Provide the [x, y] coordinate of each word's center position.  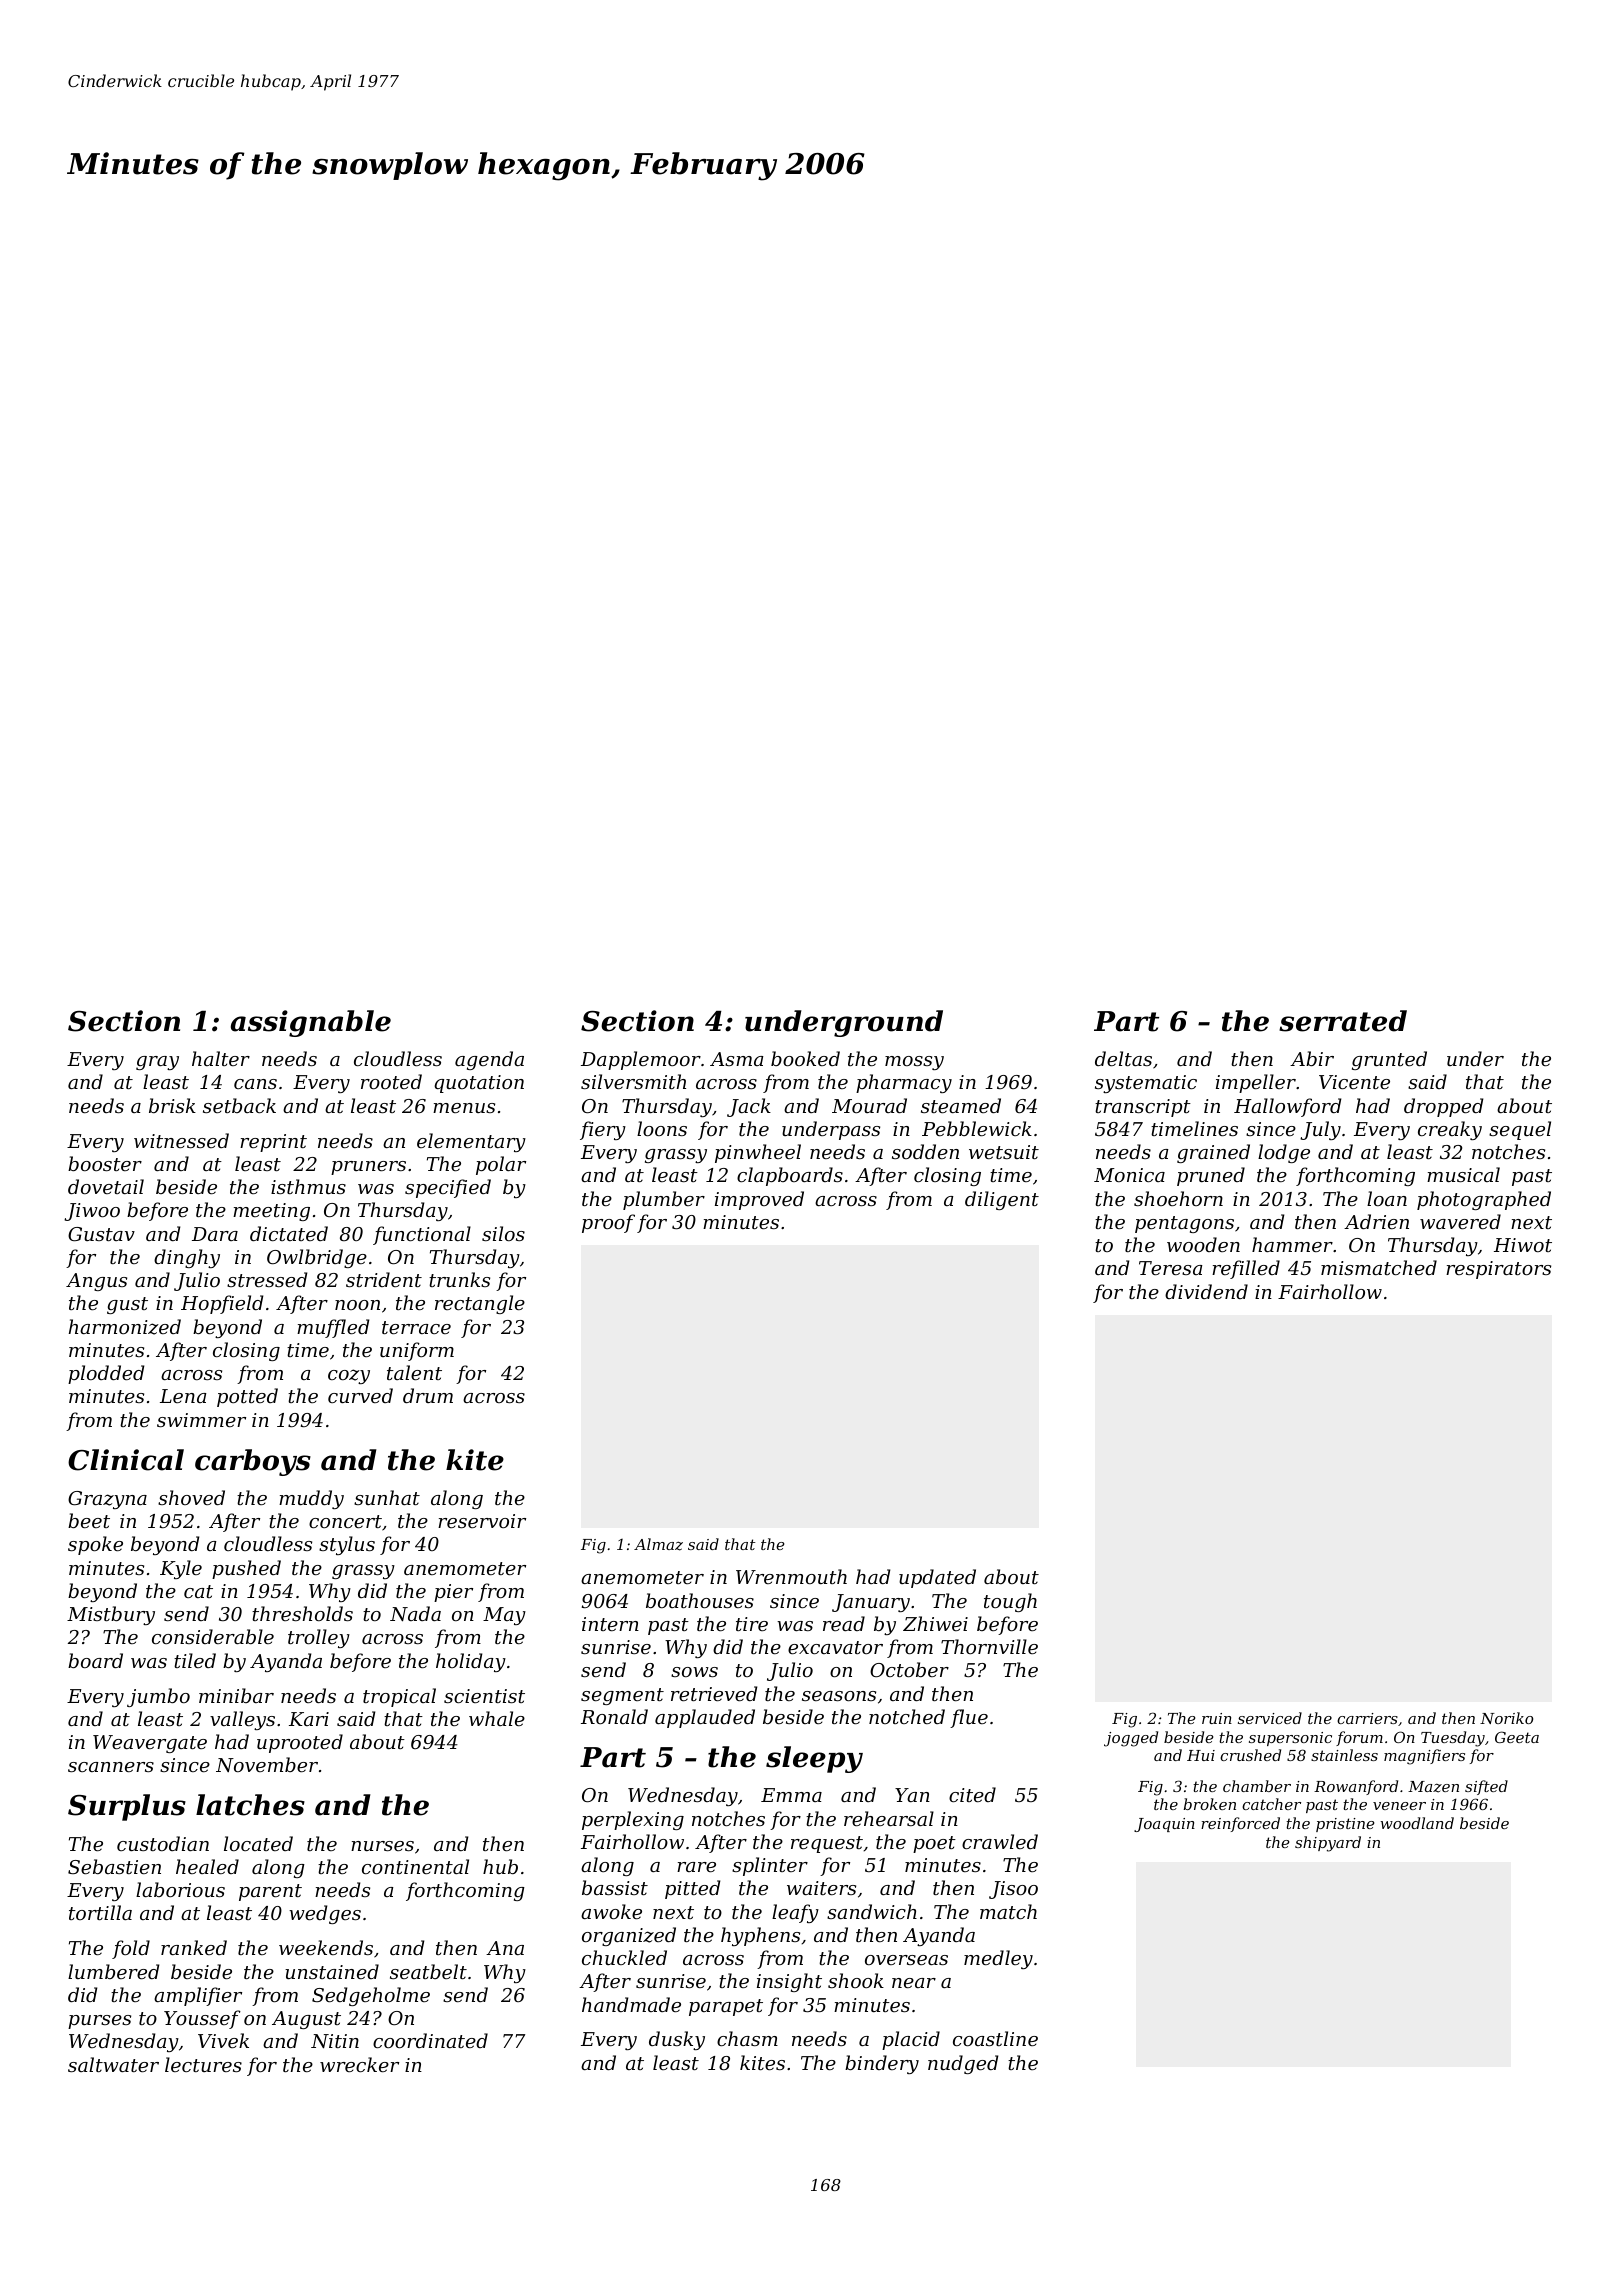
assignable [311, 1023]
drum [428, 1395]
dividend [1206, 1291]
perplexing [633, 1820]
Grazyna [107, 1500]
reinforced [1240, 1824]
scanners [111, 1767]
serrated [1343, 1021]
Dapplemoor [641, 1060]
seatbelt [428, 1971]
